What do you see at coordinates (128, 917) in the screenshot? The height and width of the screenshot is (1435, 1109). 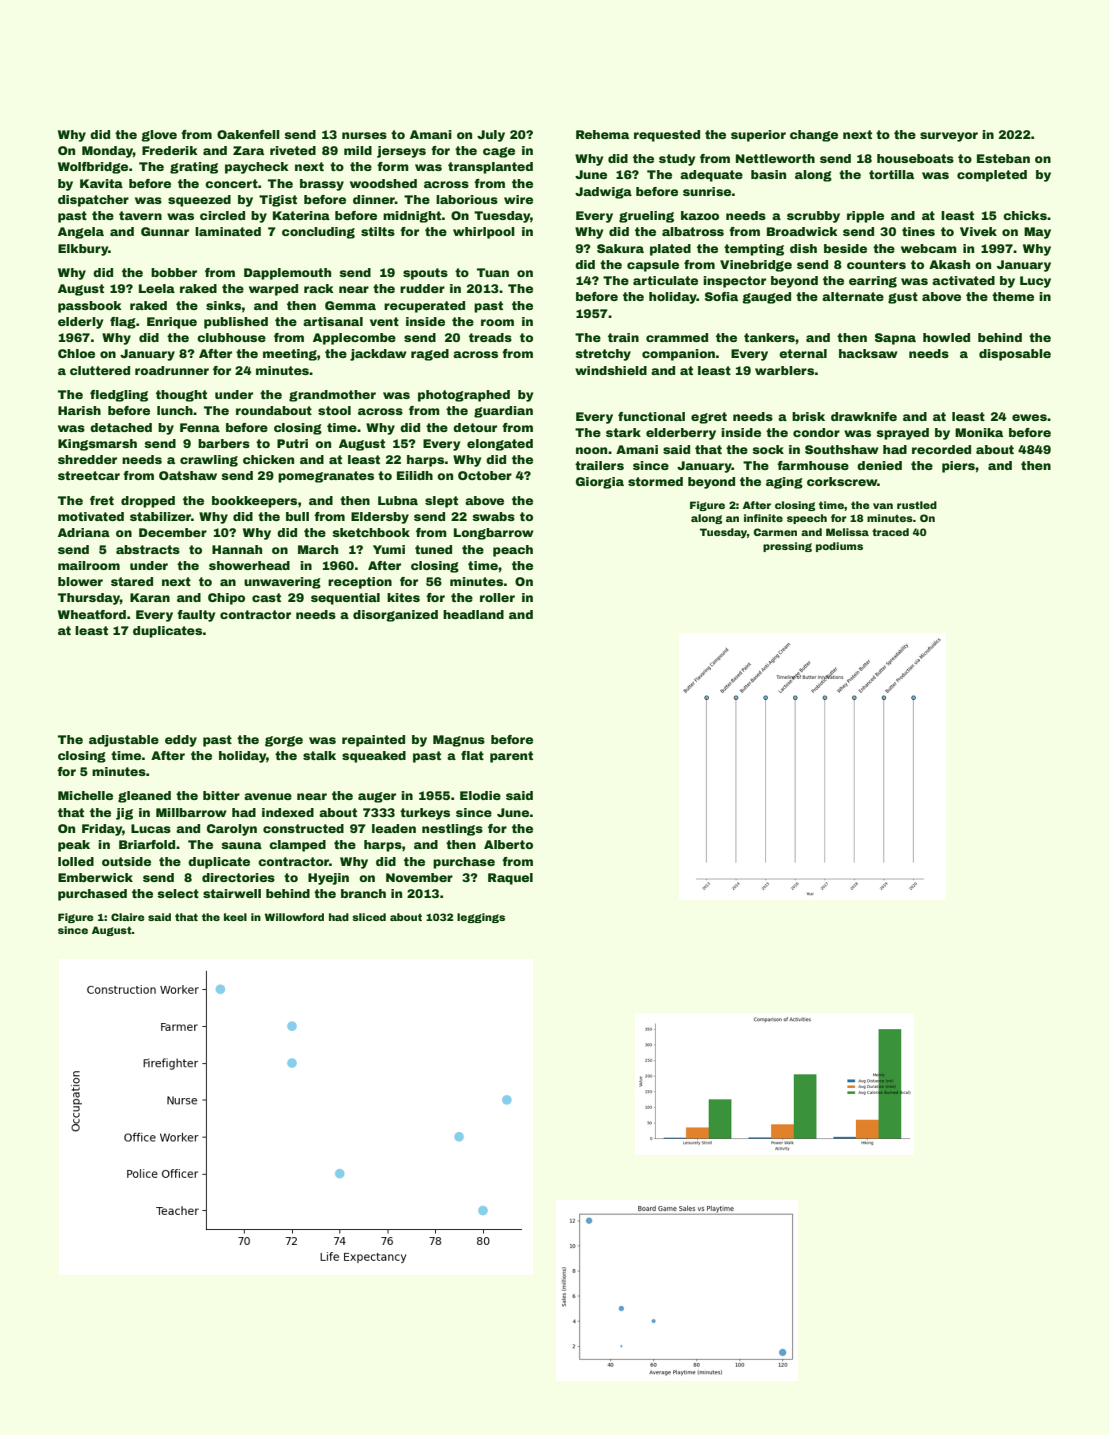 I see `Claire` at bounding box center [128, 917].
